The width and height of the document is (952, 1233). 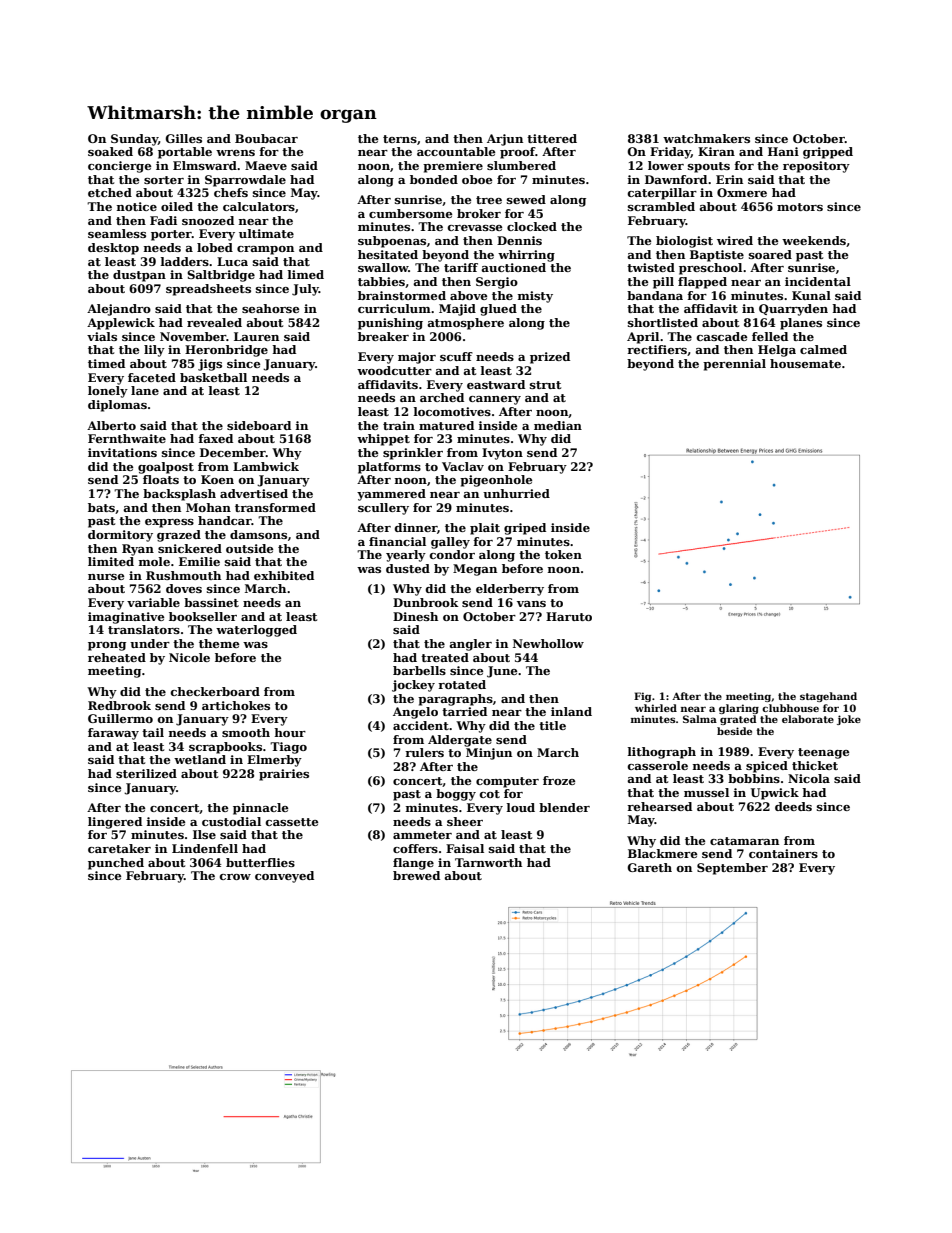 What do you see at coordinates (800, 207) in the document?
I see `motors` at bounding box center [800, 207].
